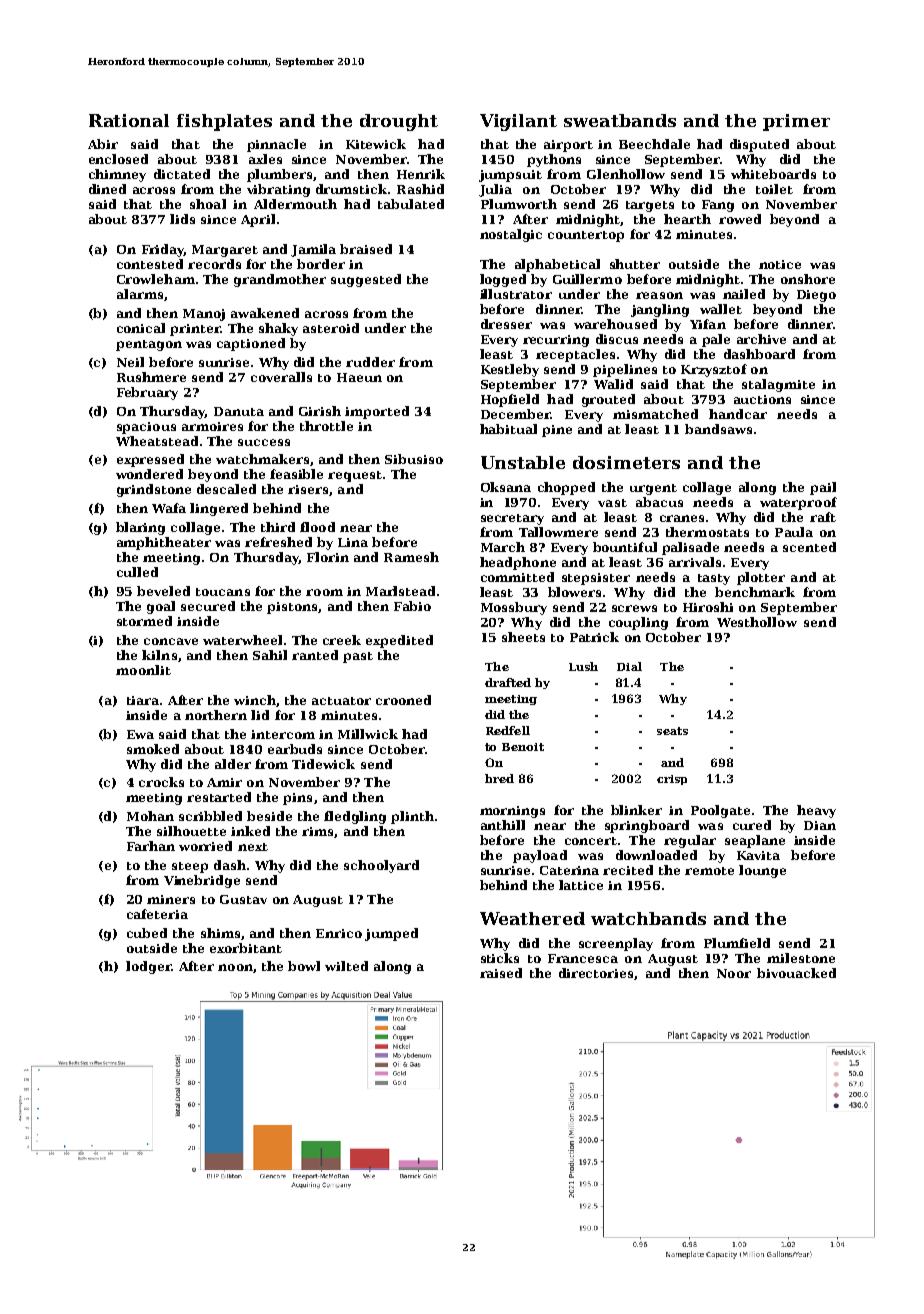  Describe the element at coordinates (778, 385) in the screenshot. I see `stalagmite` at that location.
